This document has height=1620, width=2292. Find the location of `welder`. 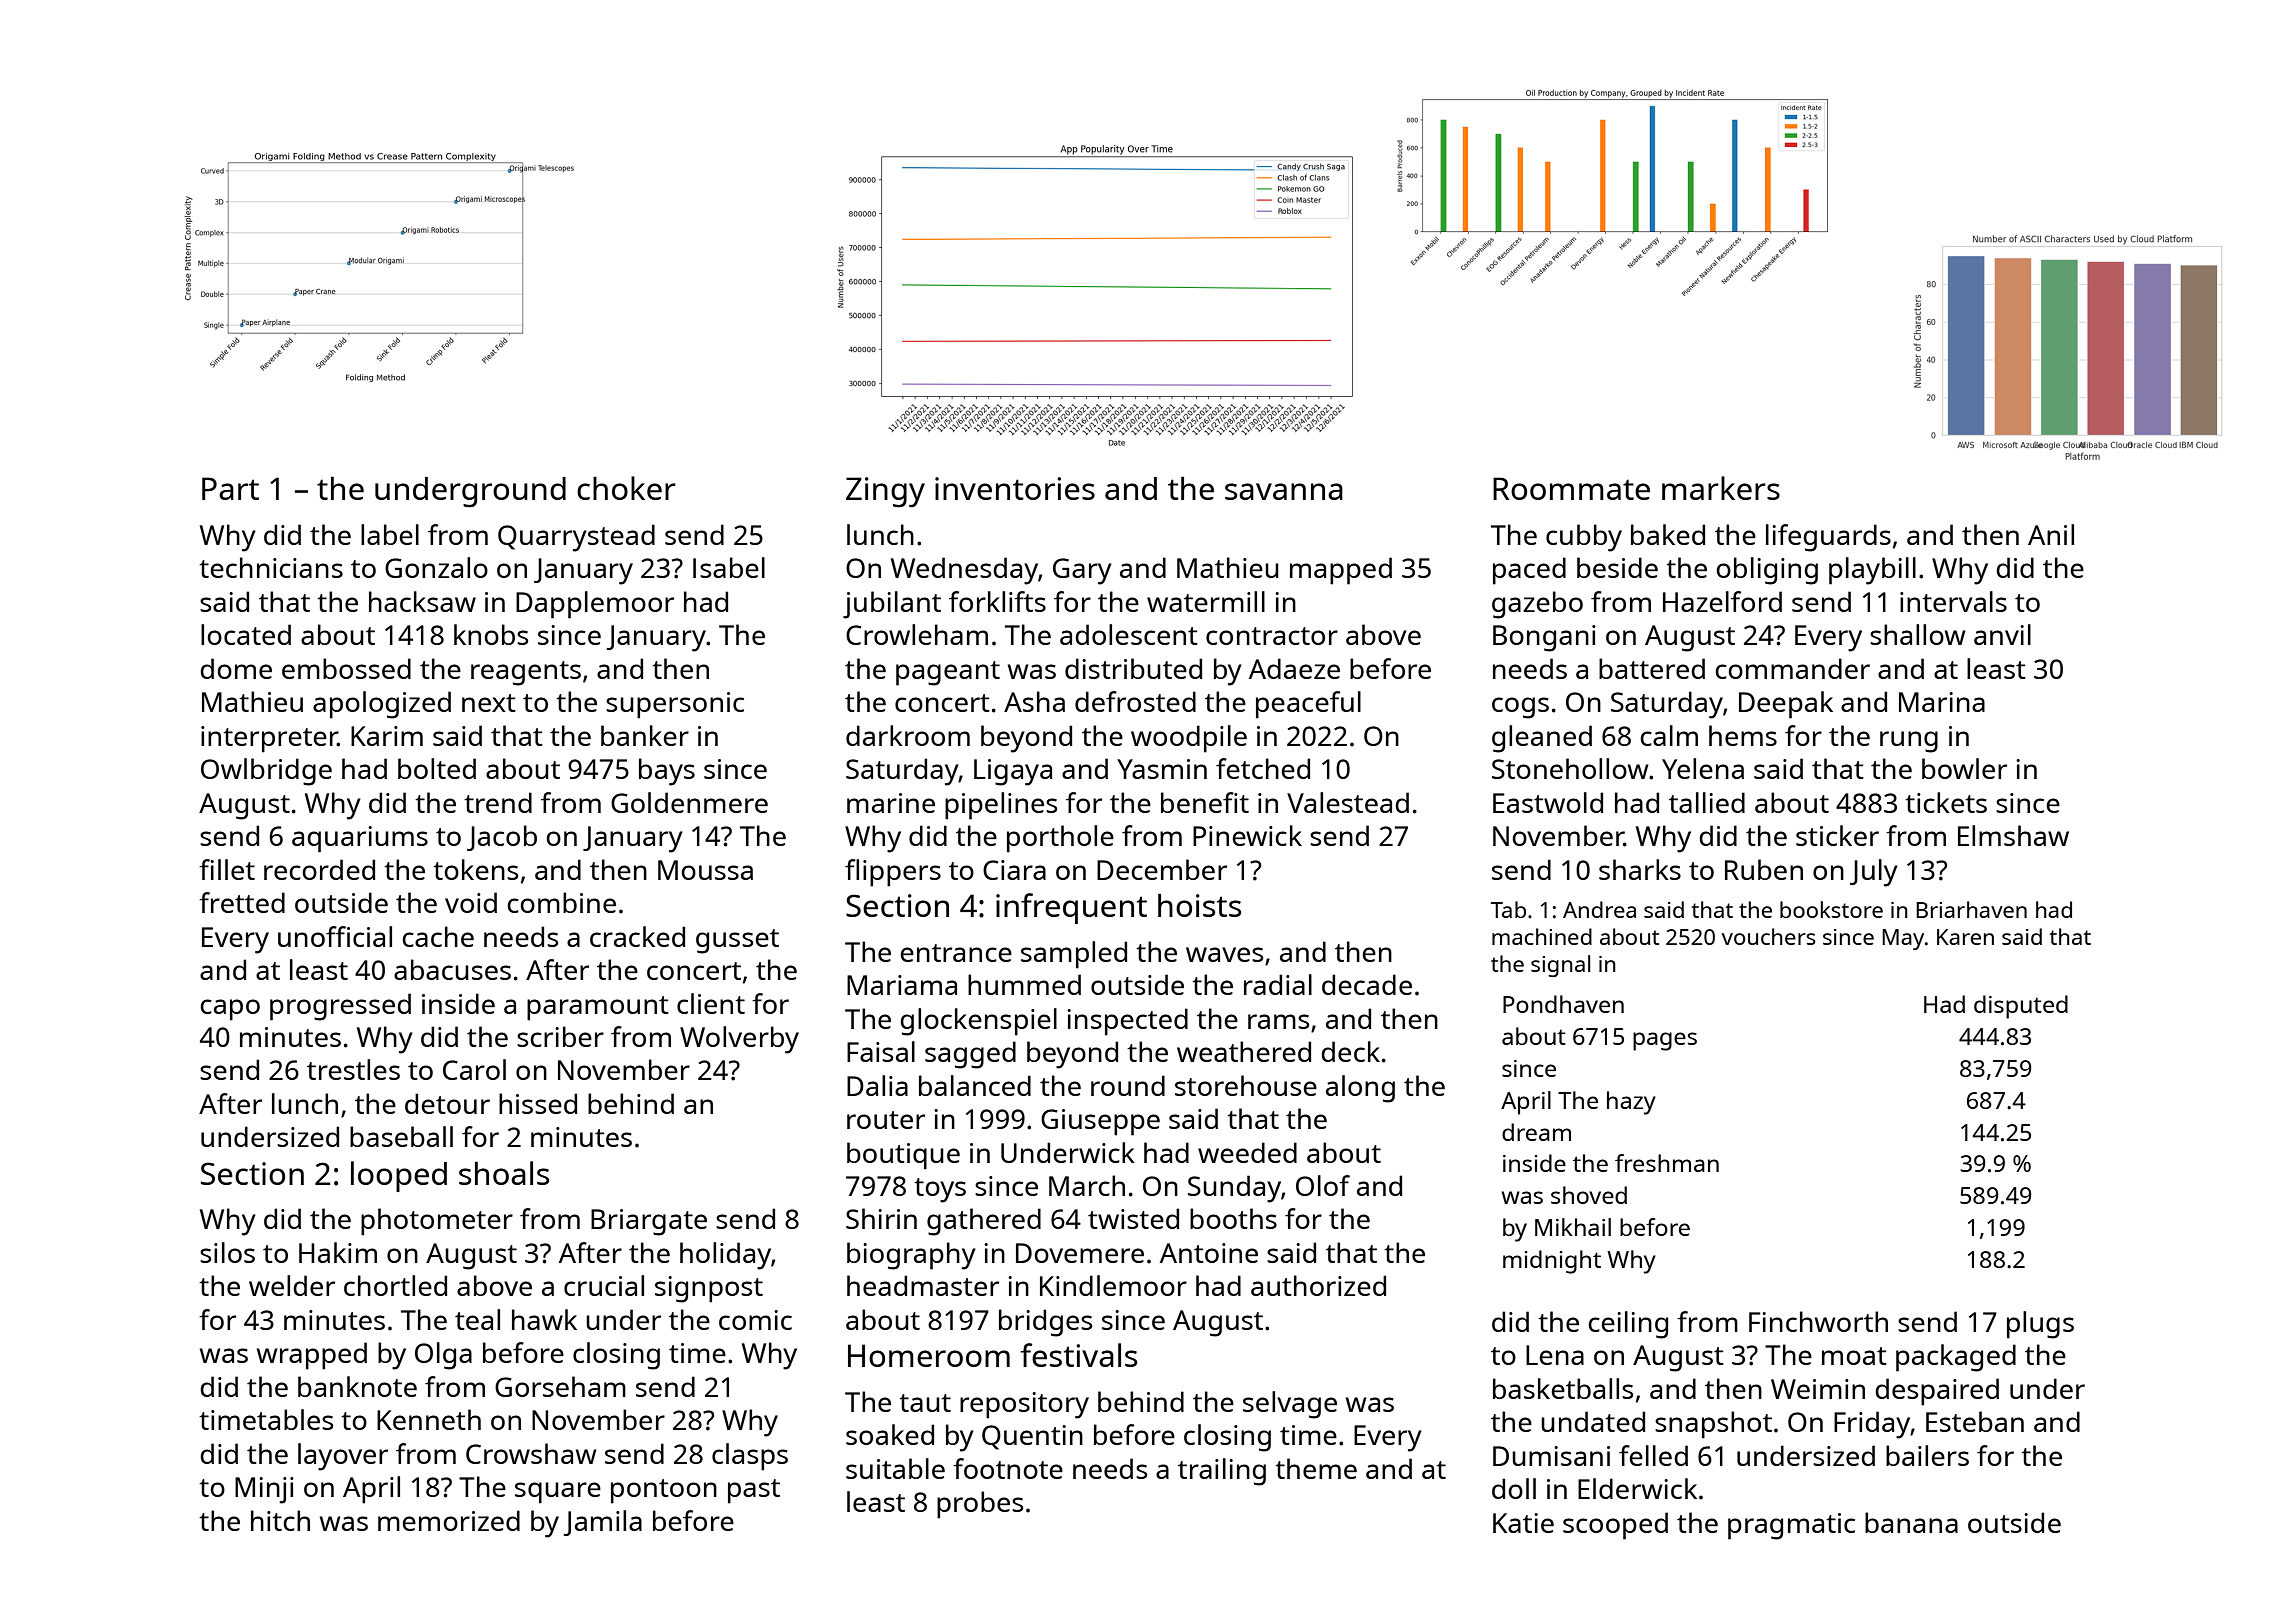

welder is located at coordinates (292, 1285).
